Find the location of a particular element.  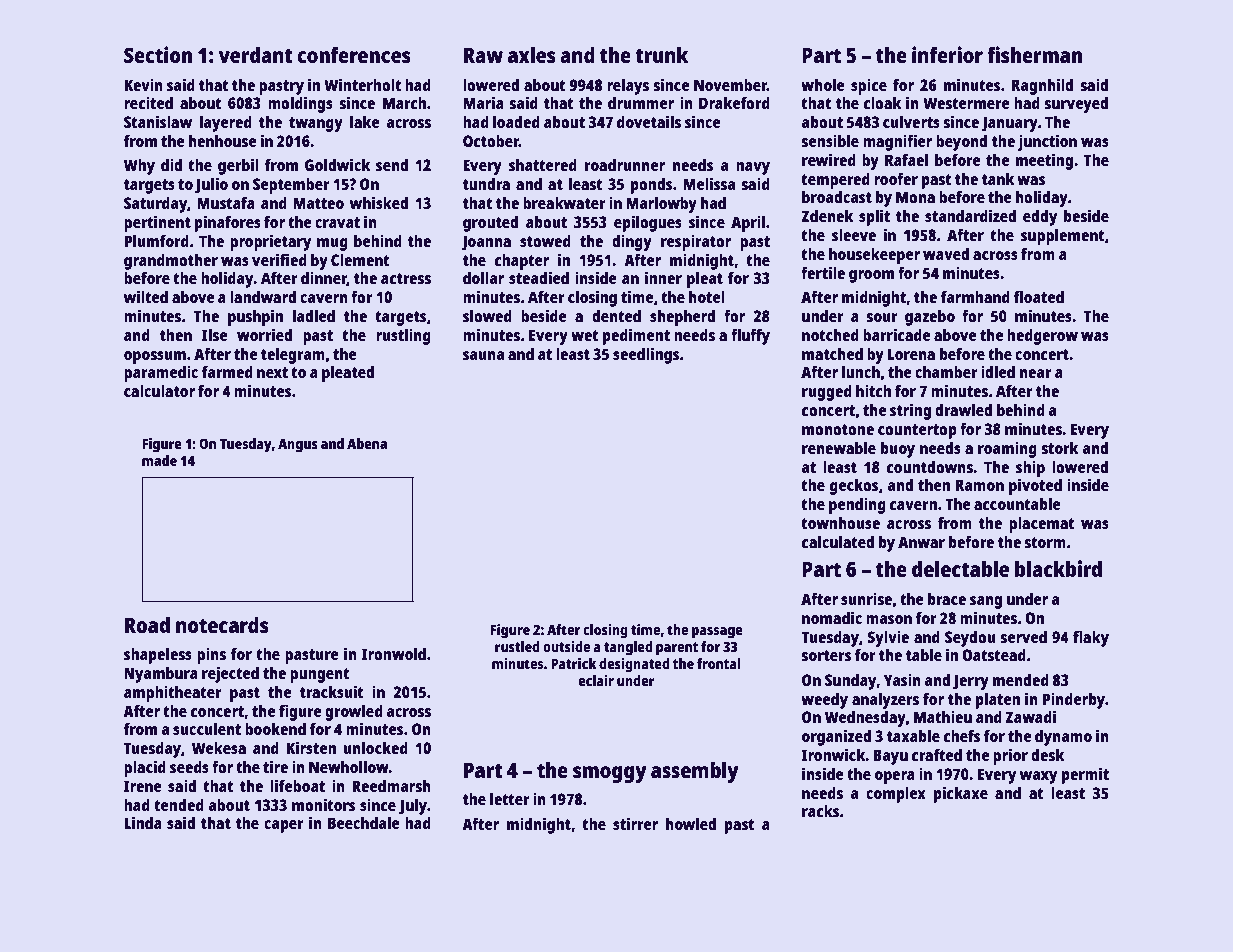

axles is located at coordinates (532, 54).
